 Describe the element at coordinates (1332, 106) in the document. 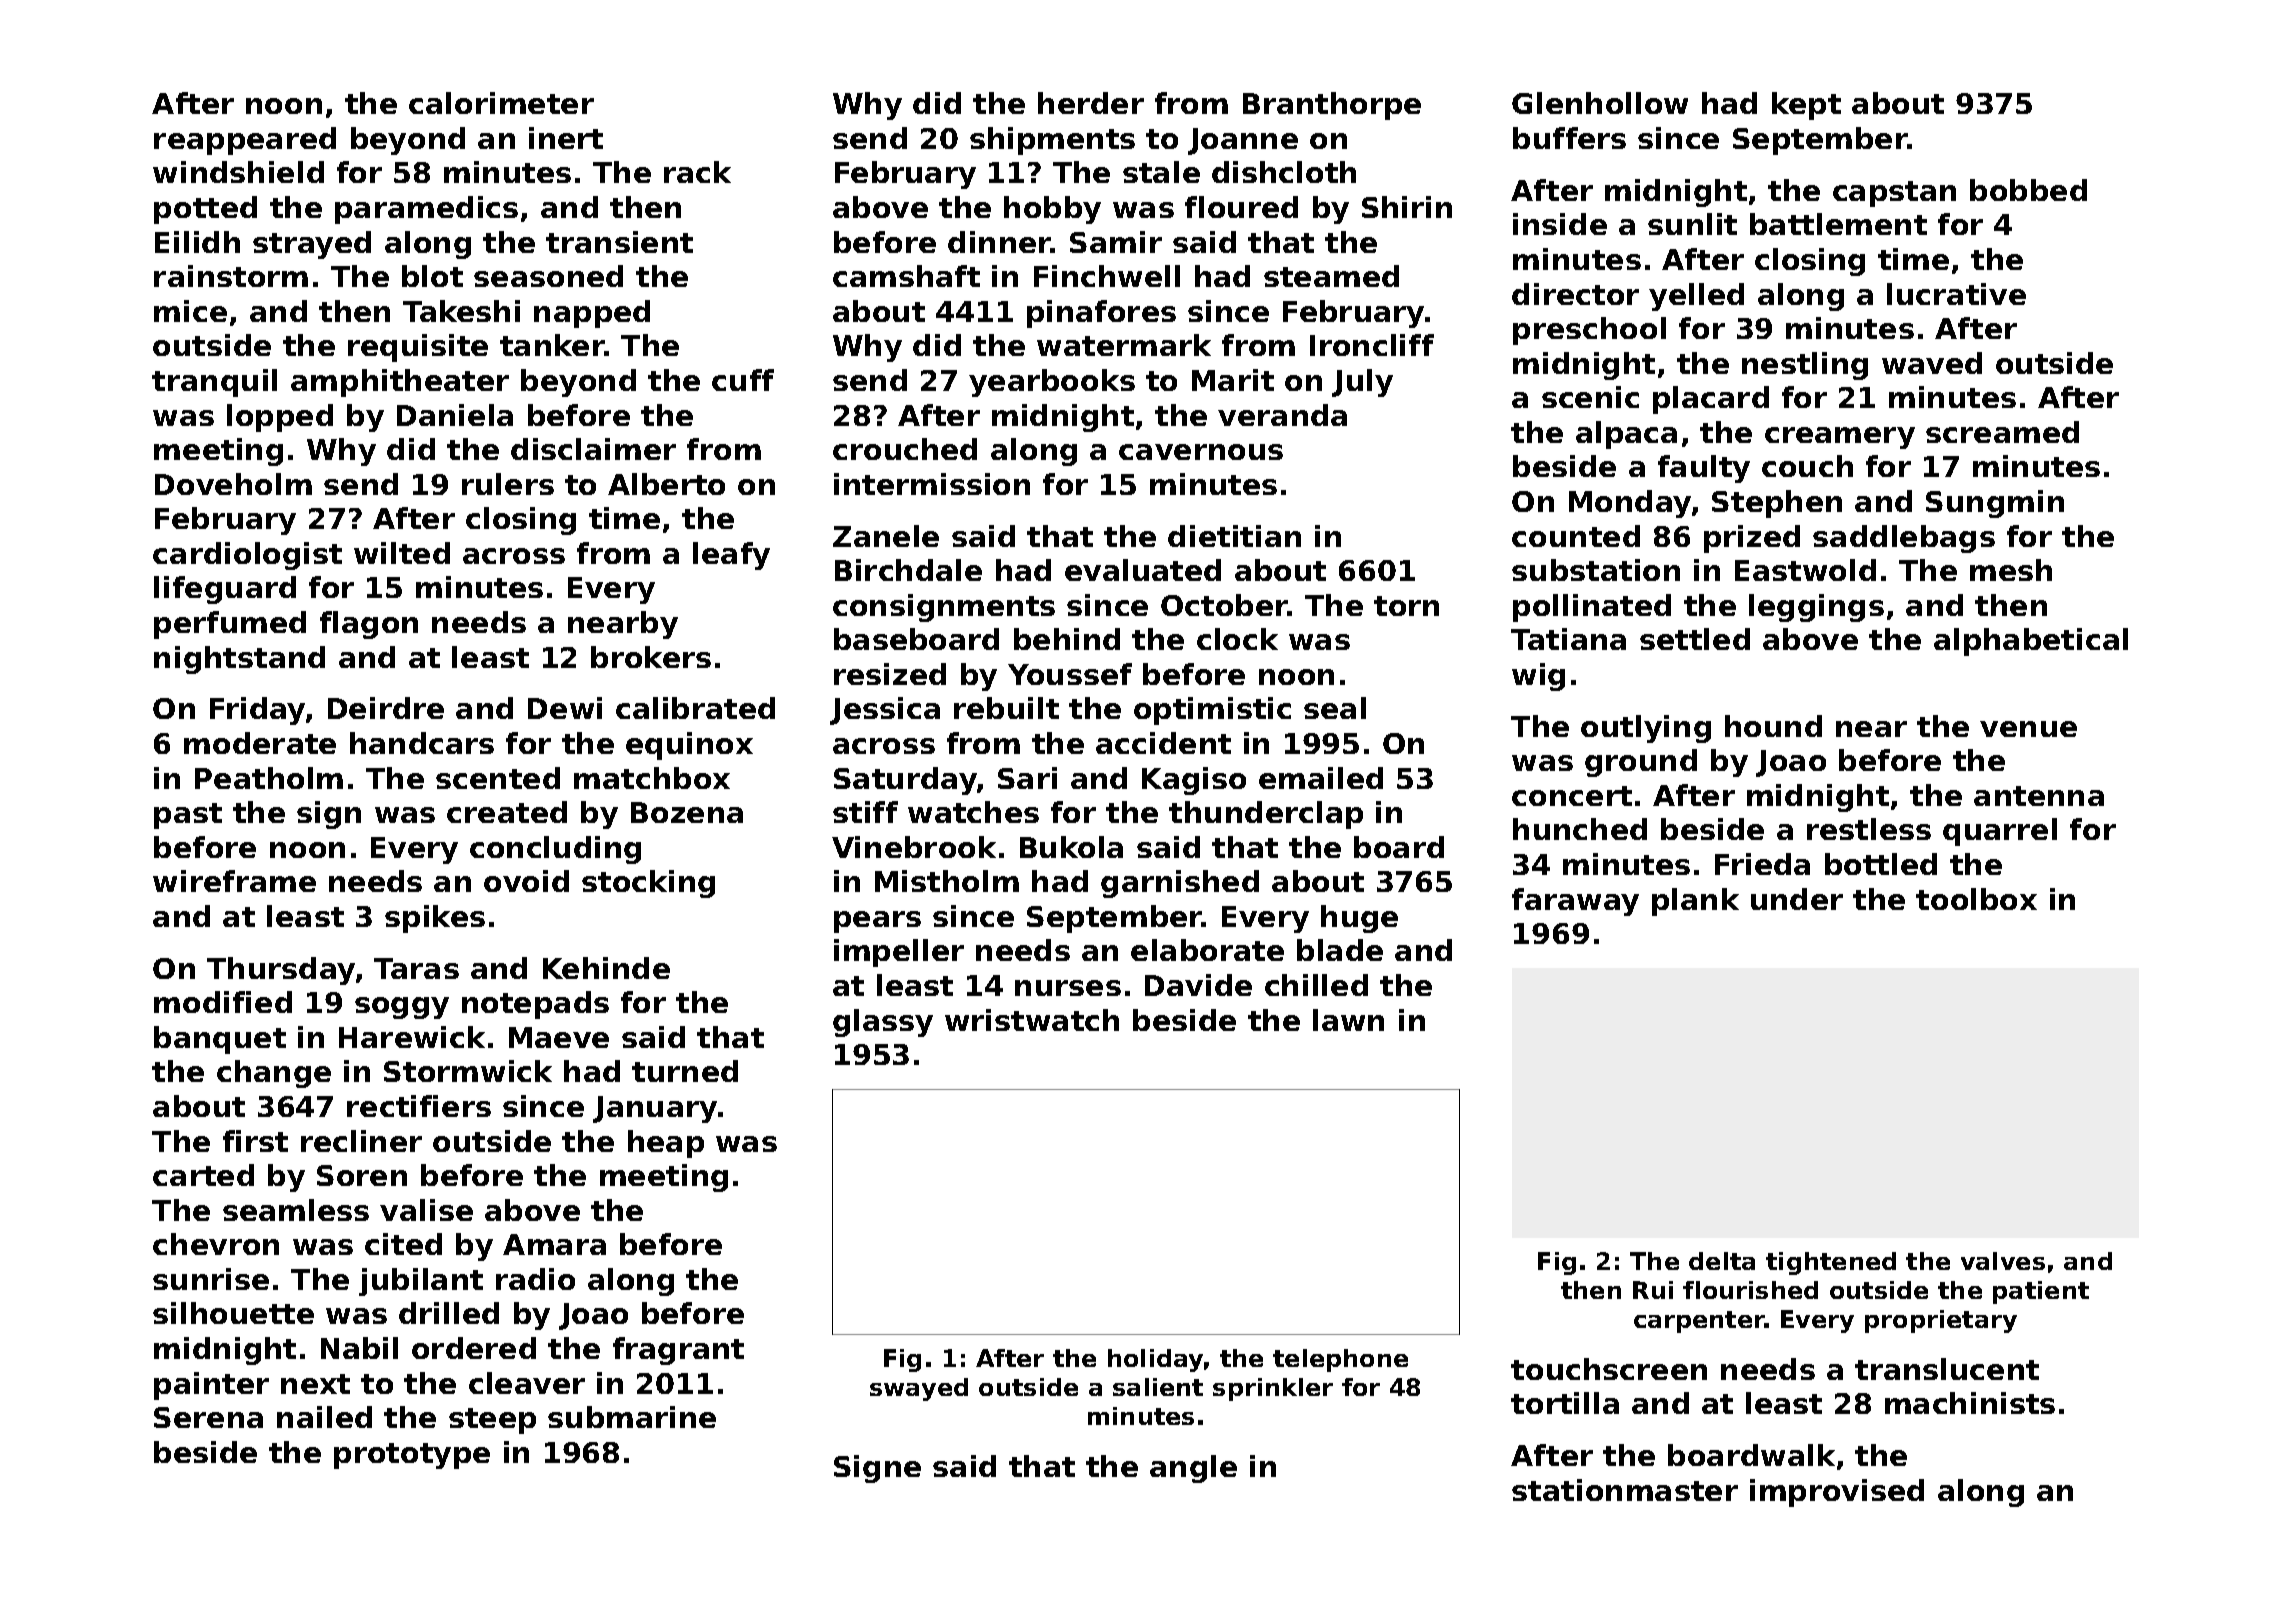

I see `Branthorpe` at that location.
